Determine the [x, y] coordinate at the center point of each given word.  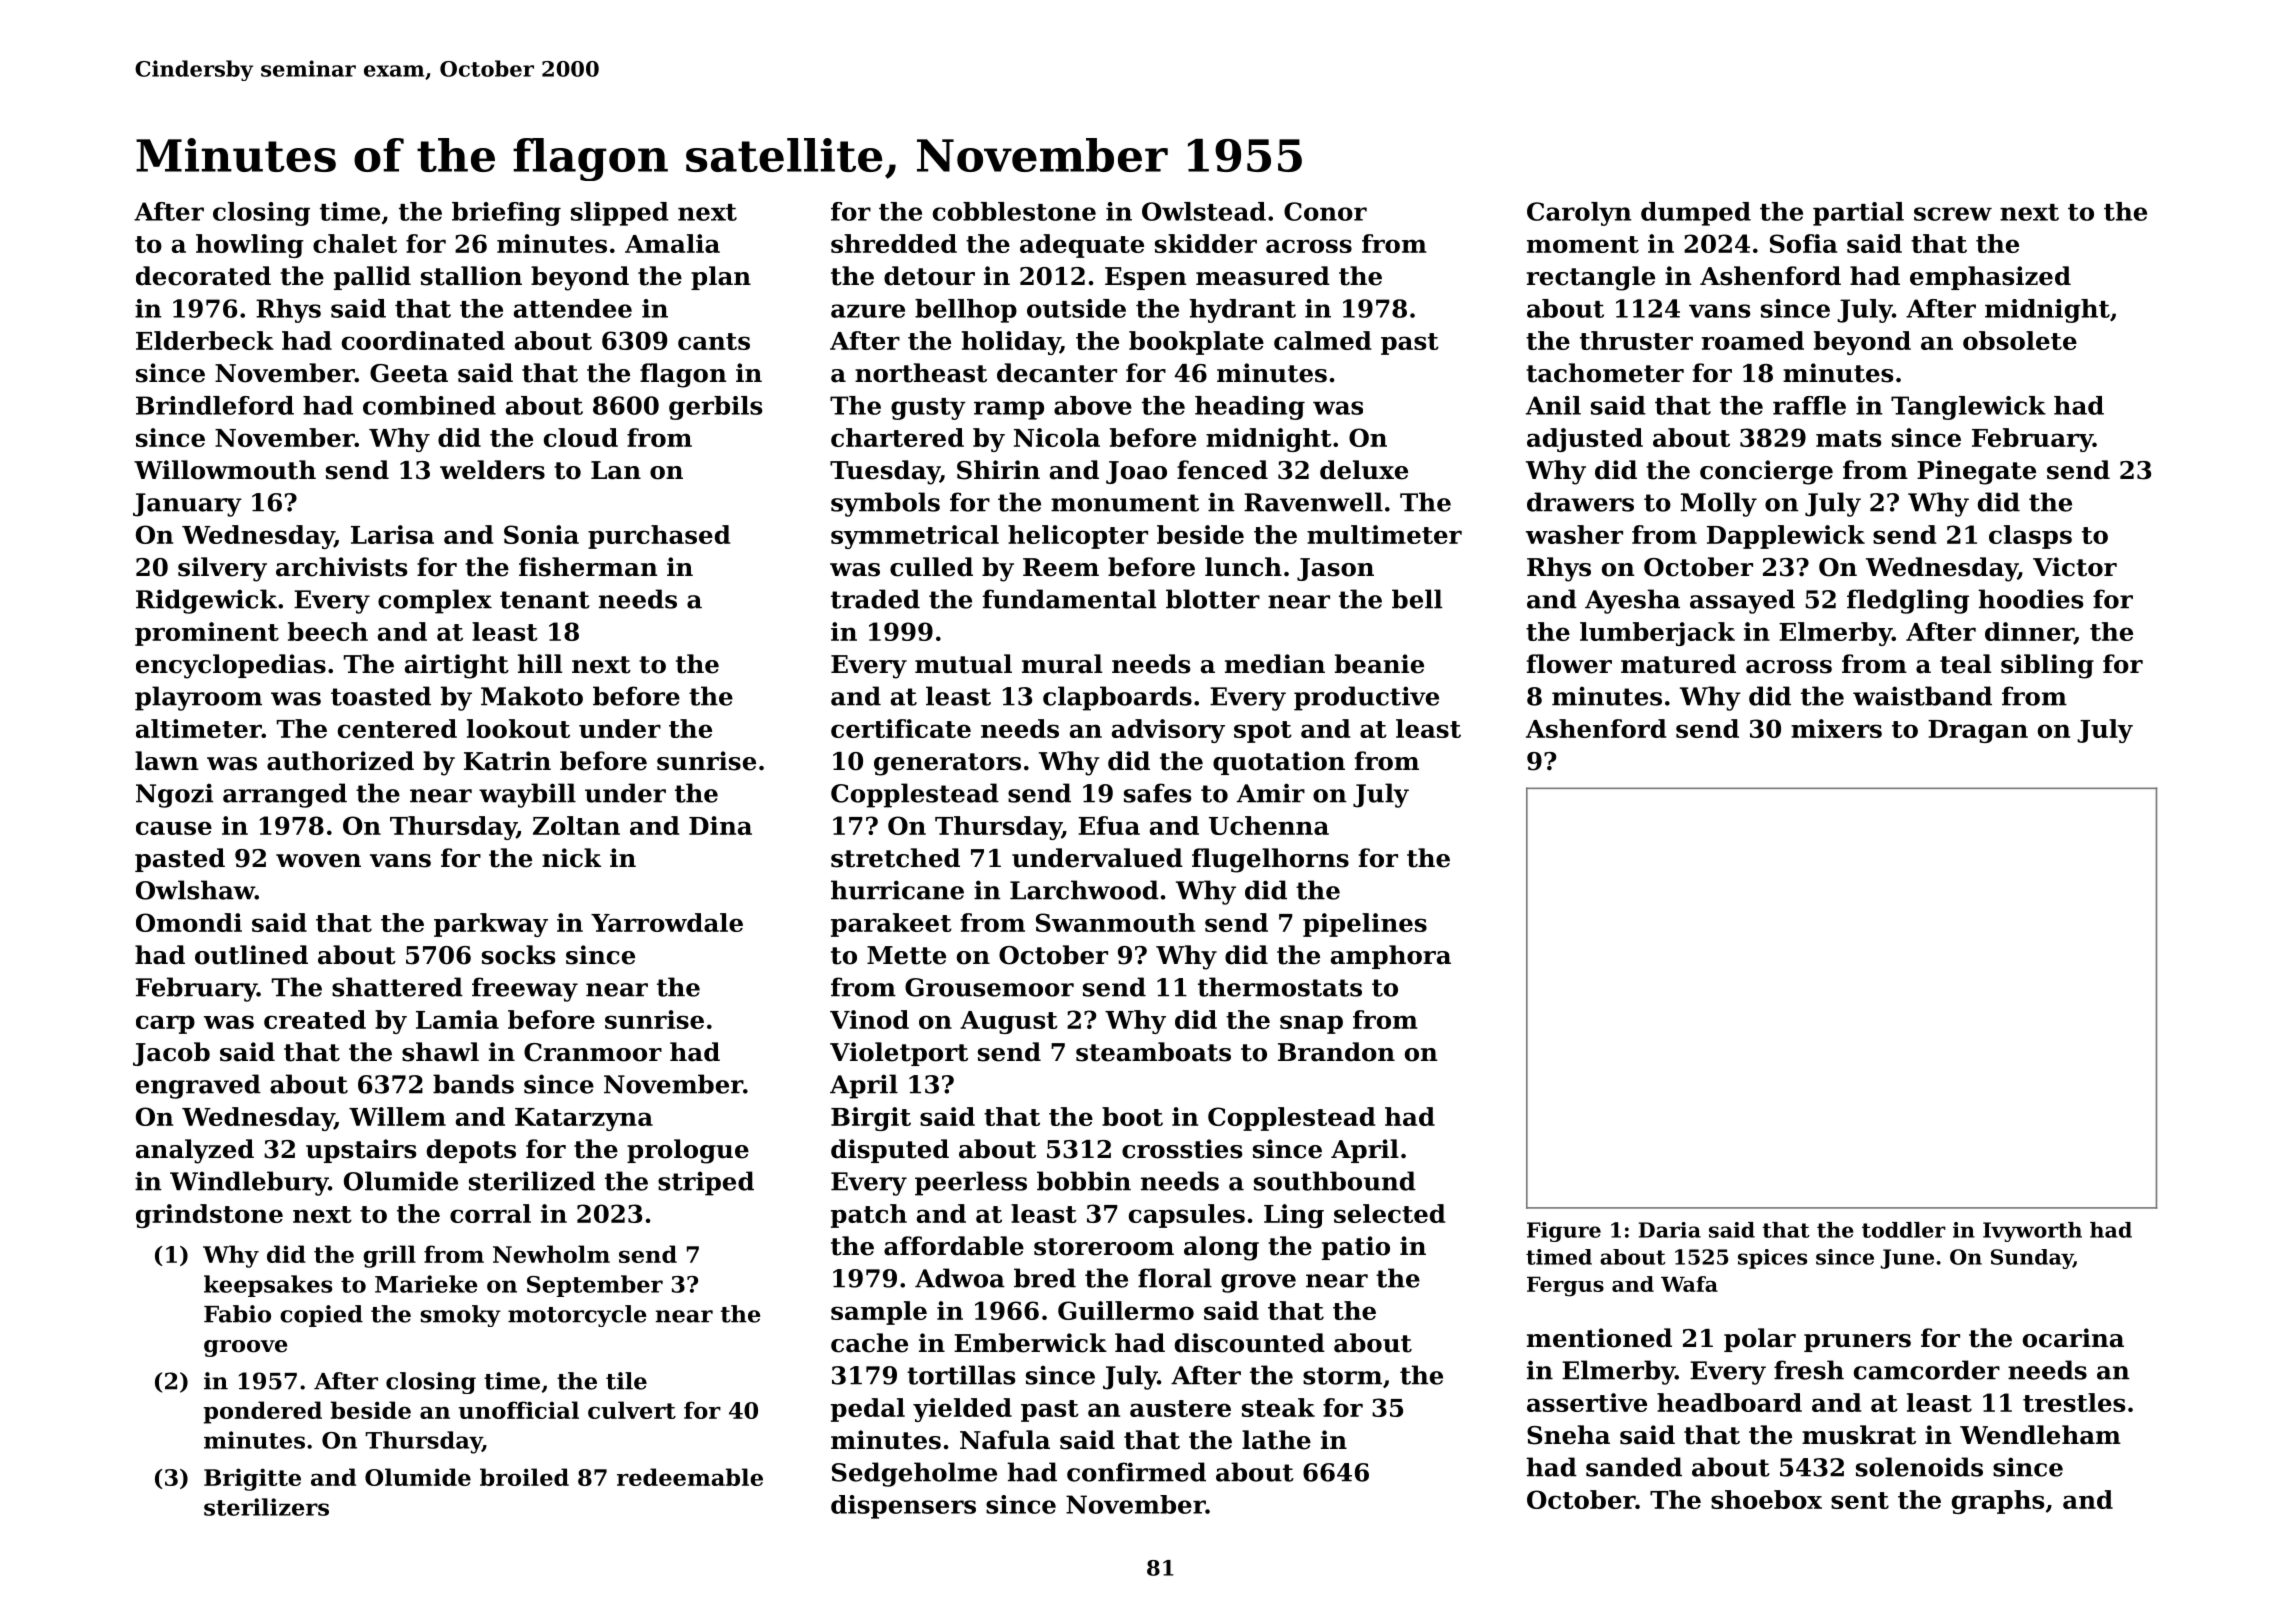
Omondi [189, 922]
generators [947, 764]
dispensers [903, 1507]
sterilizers [266, 1507]
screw [1953, 214]
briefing [506, 214]
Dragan [1978, 731]
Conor [1325, 211]
